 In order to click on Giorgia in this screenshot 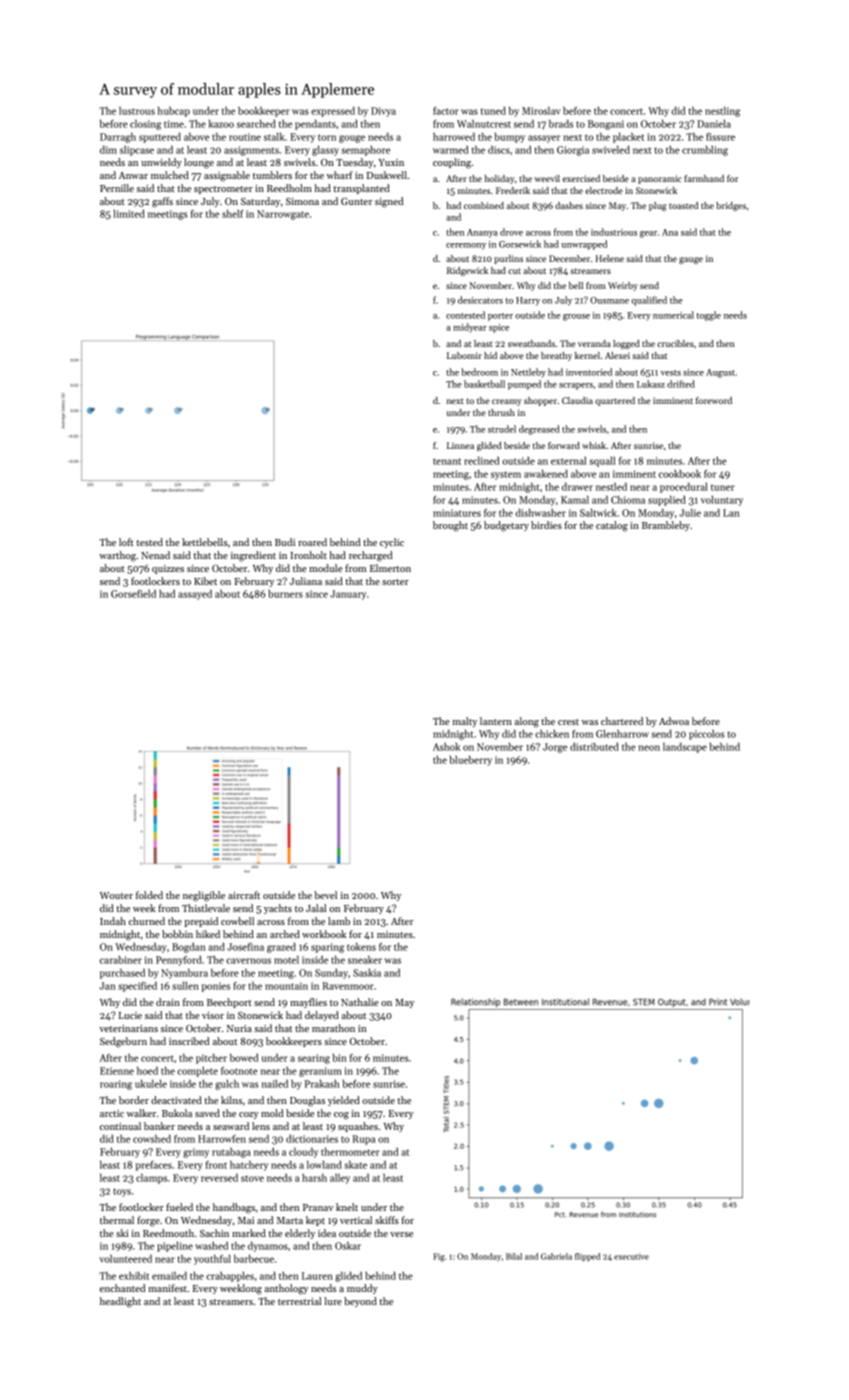, I will do `click(573, 151)`.
